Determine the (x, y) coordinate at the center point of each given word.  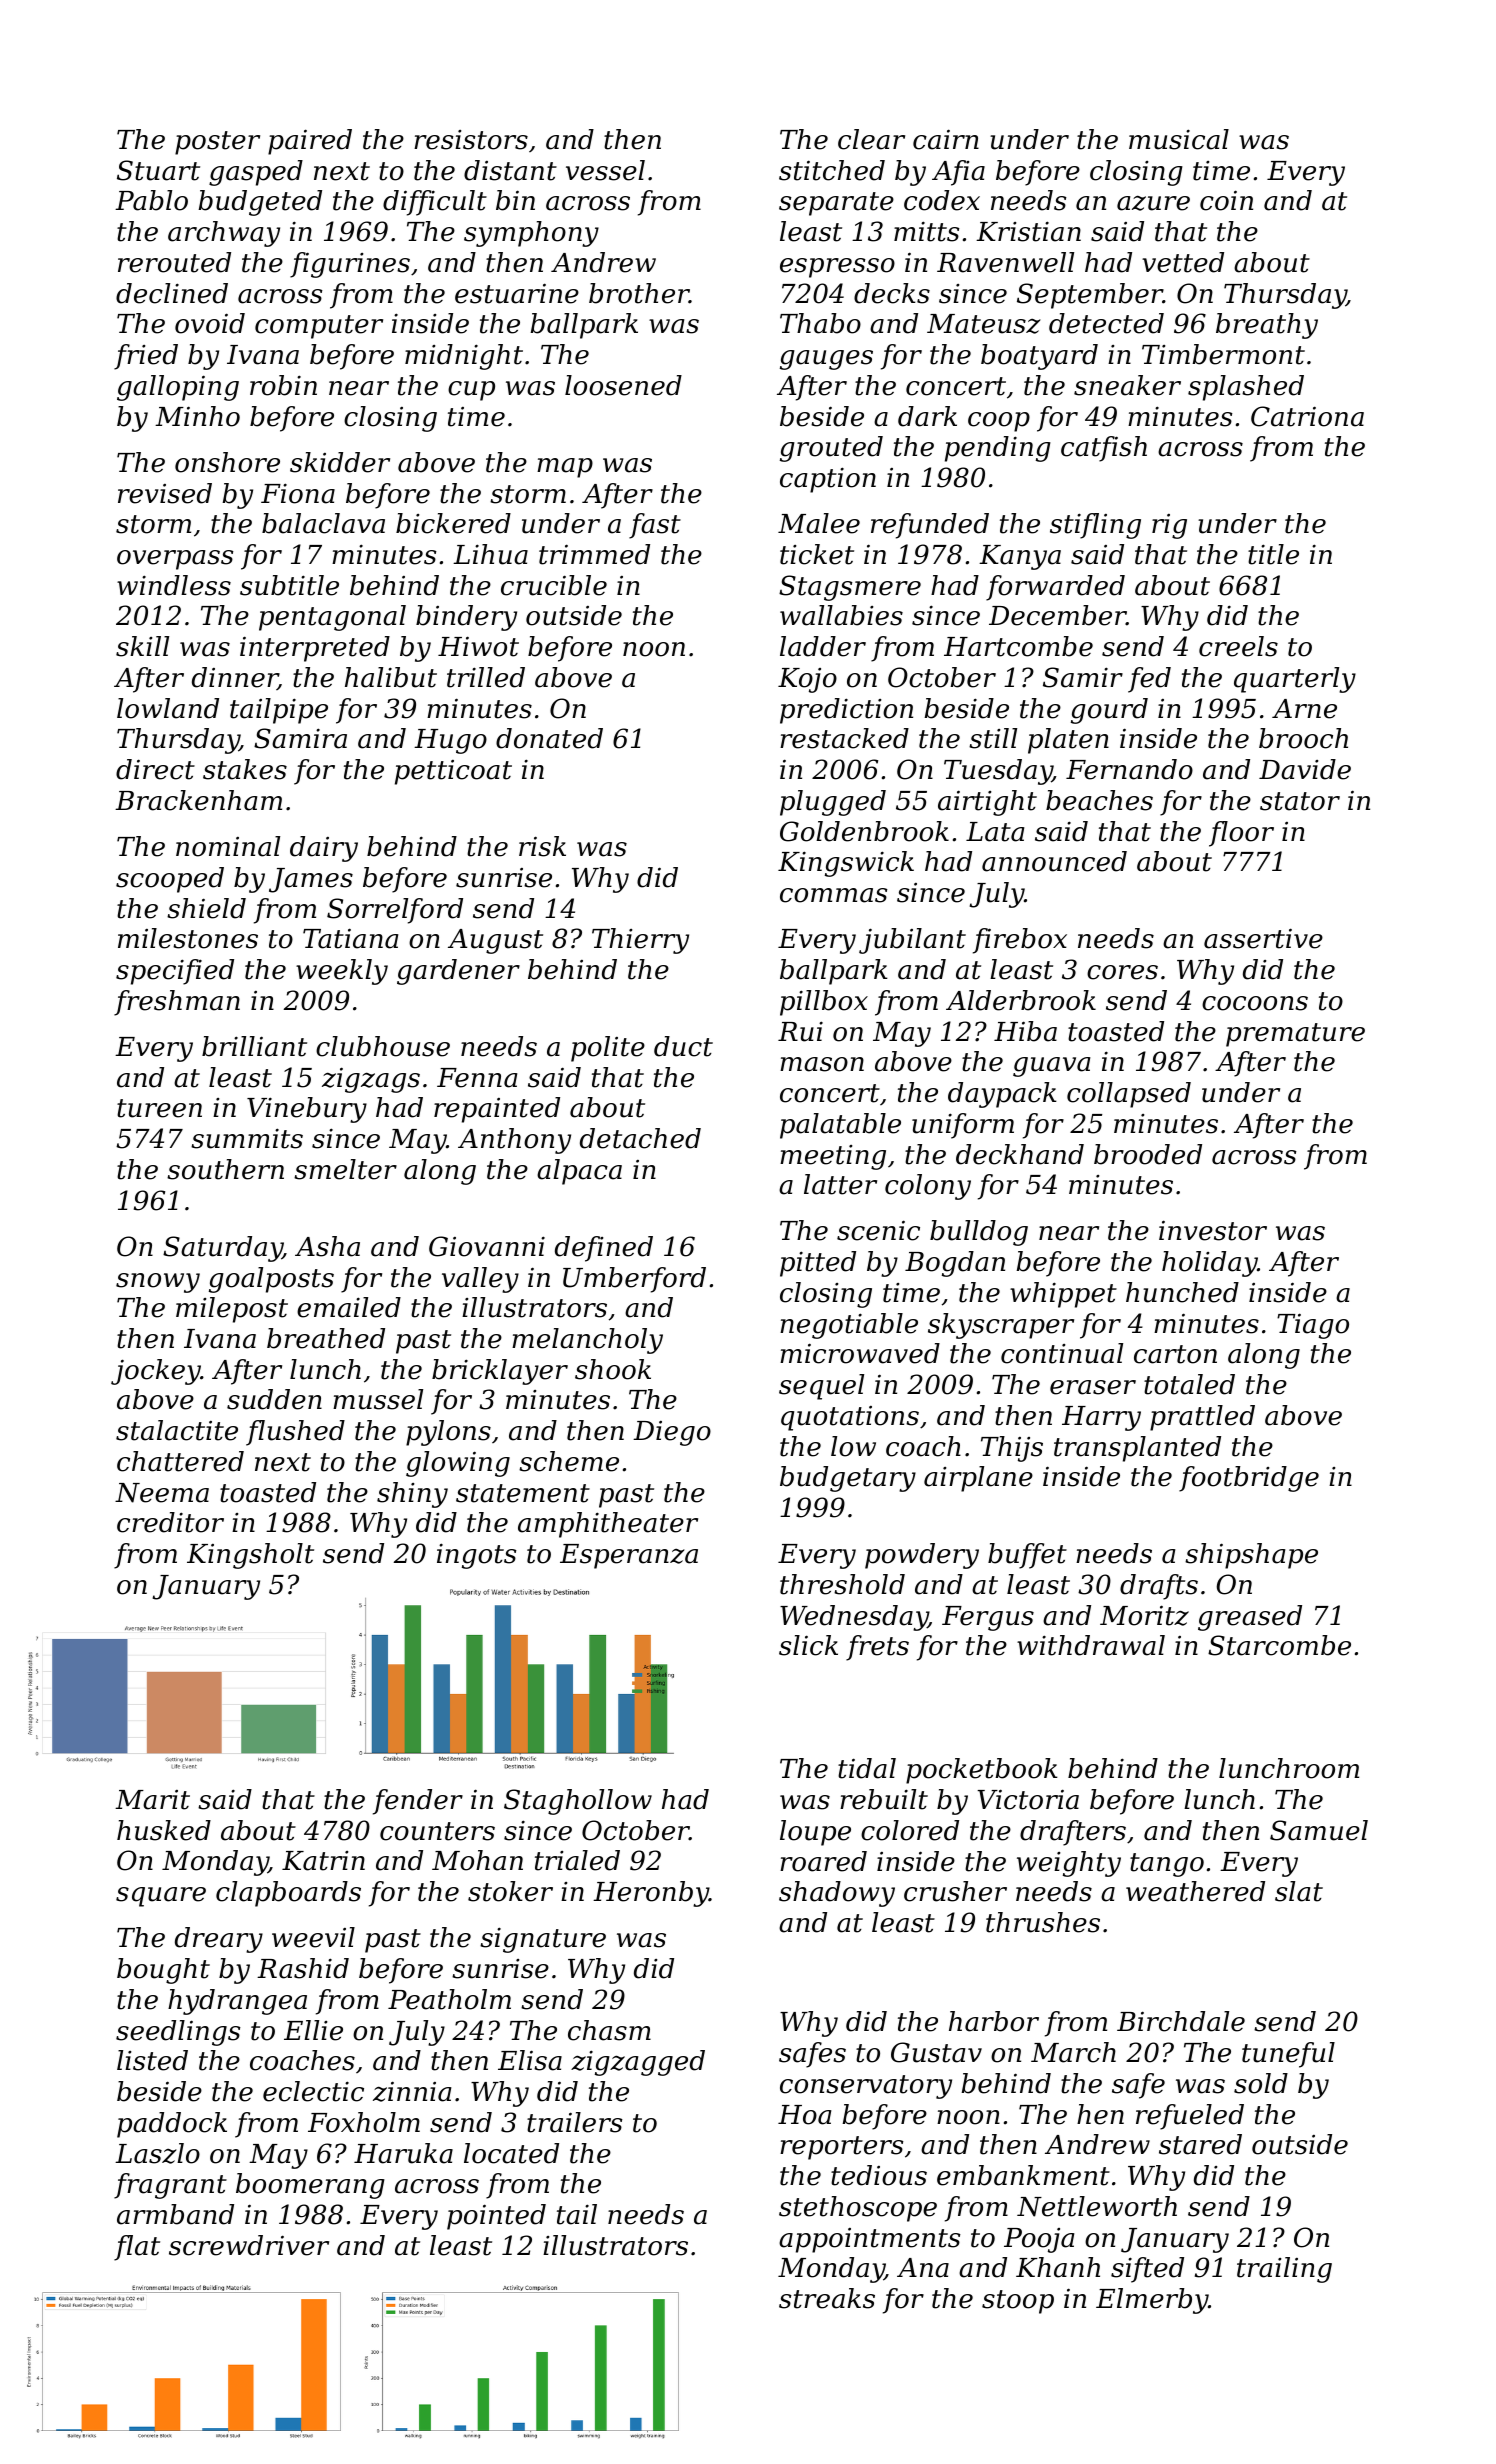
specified (175, 972)
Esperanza (629, 1556)
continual (1062, 1353)
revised (165, 493)
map (565, 468)
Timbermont (1223, 354)
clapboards (288, 1894)
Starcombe (1279, 1645)
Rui (800, 1031)
